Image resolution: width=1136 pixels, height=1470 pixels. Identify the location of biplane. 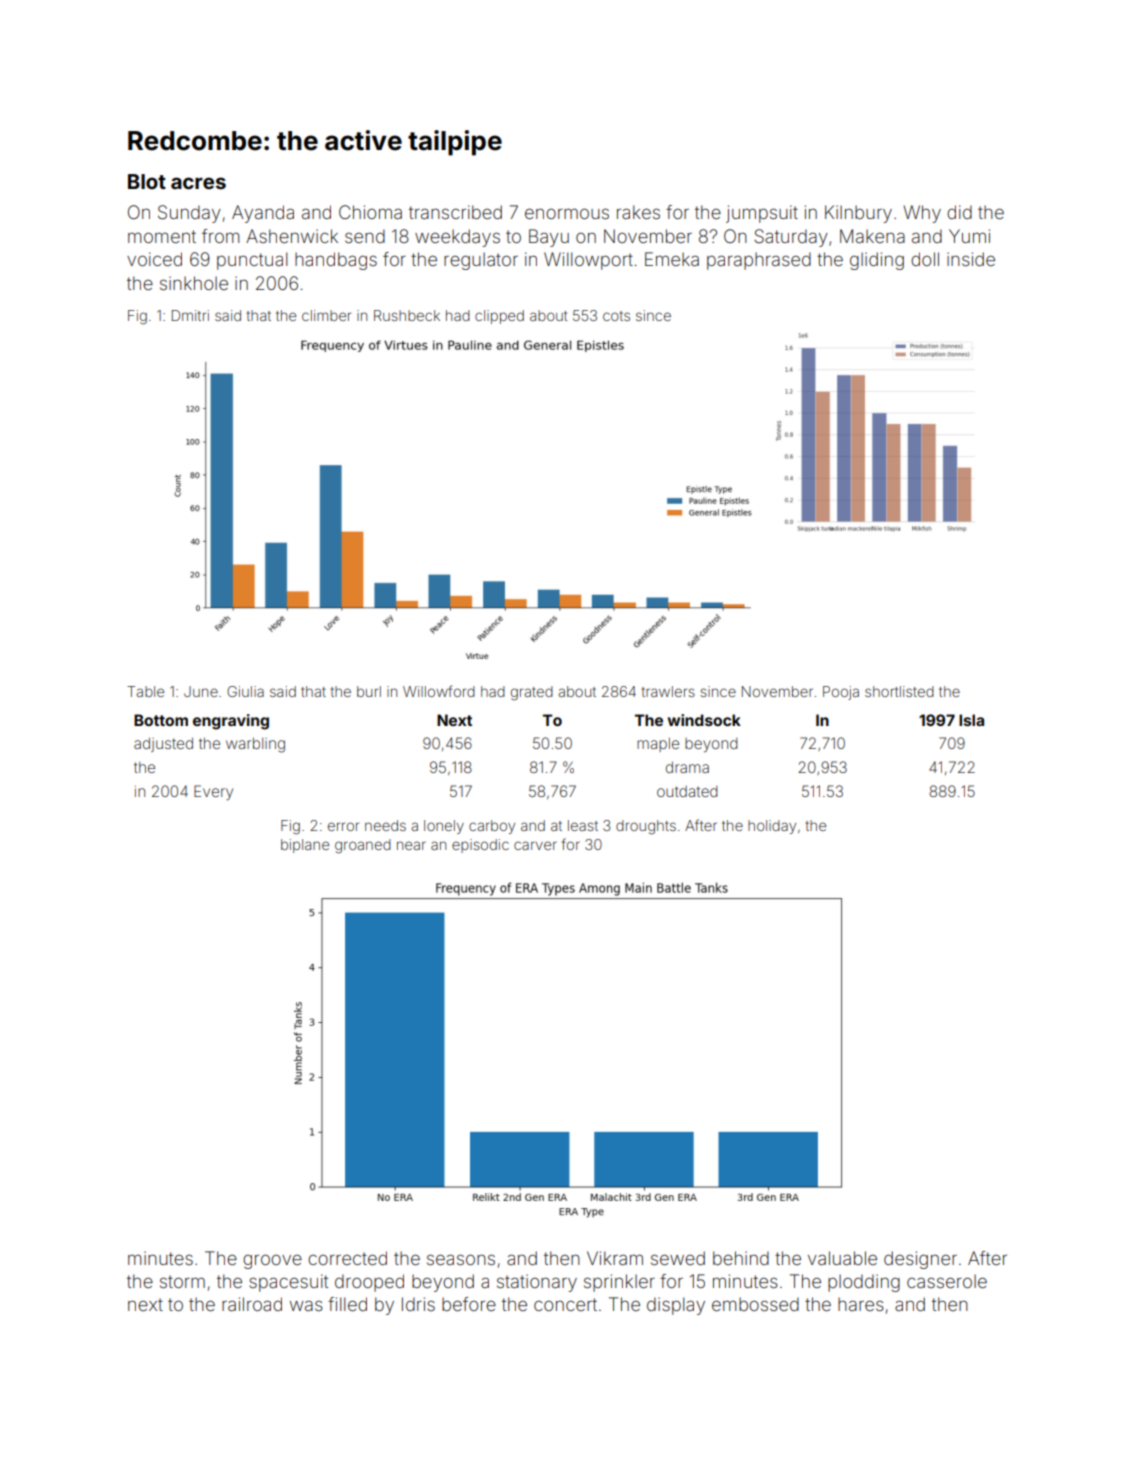
(305, 846).
